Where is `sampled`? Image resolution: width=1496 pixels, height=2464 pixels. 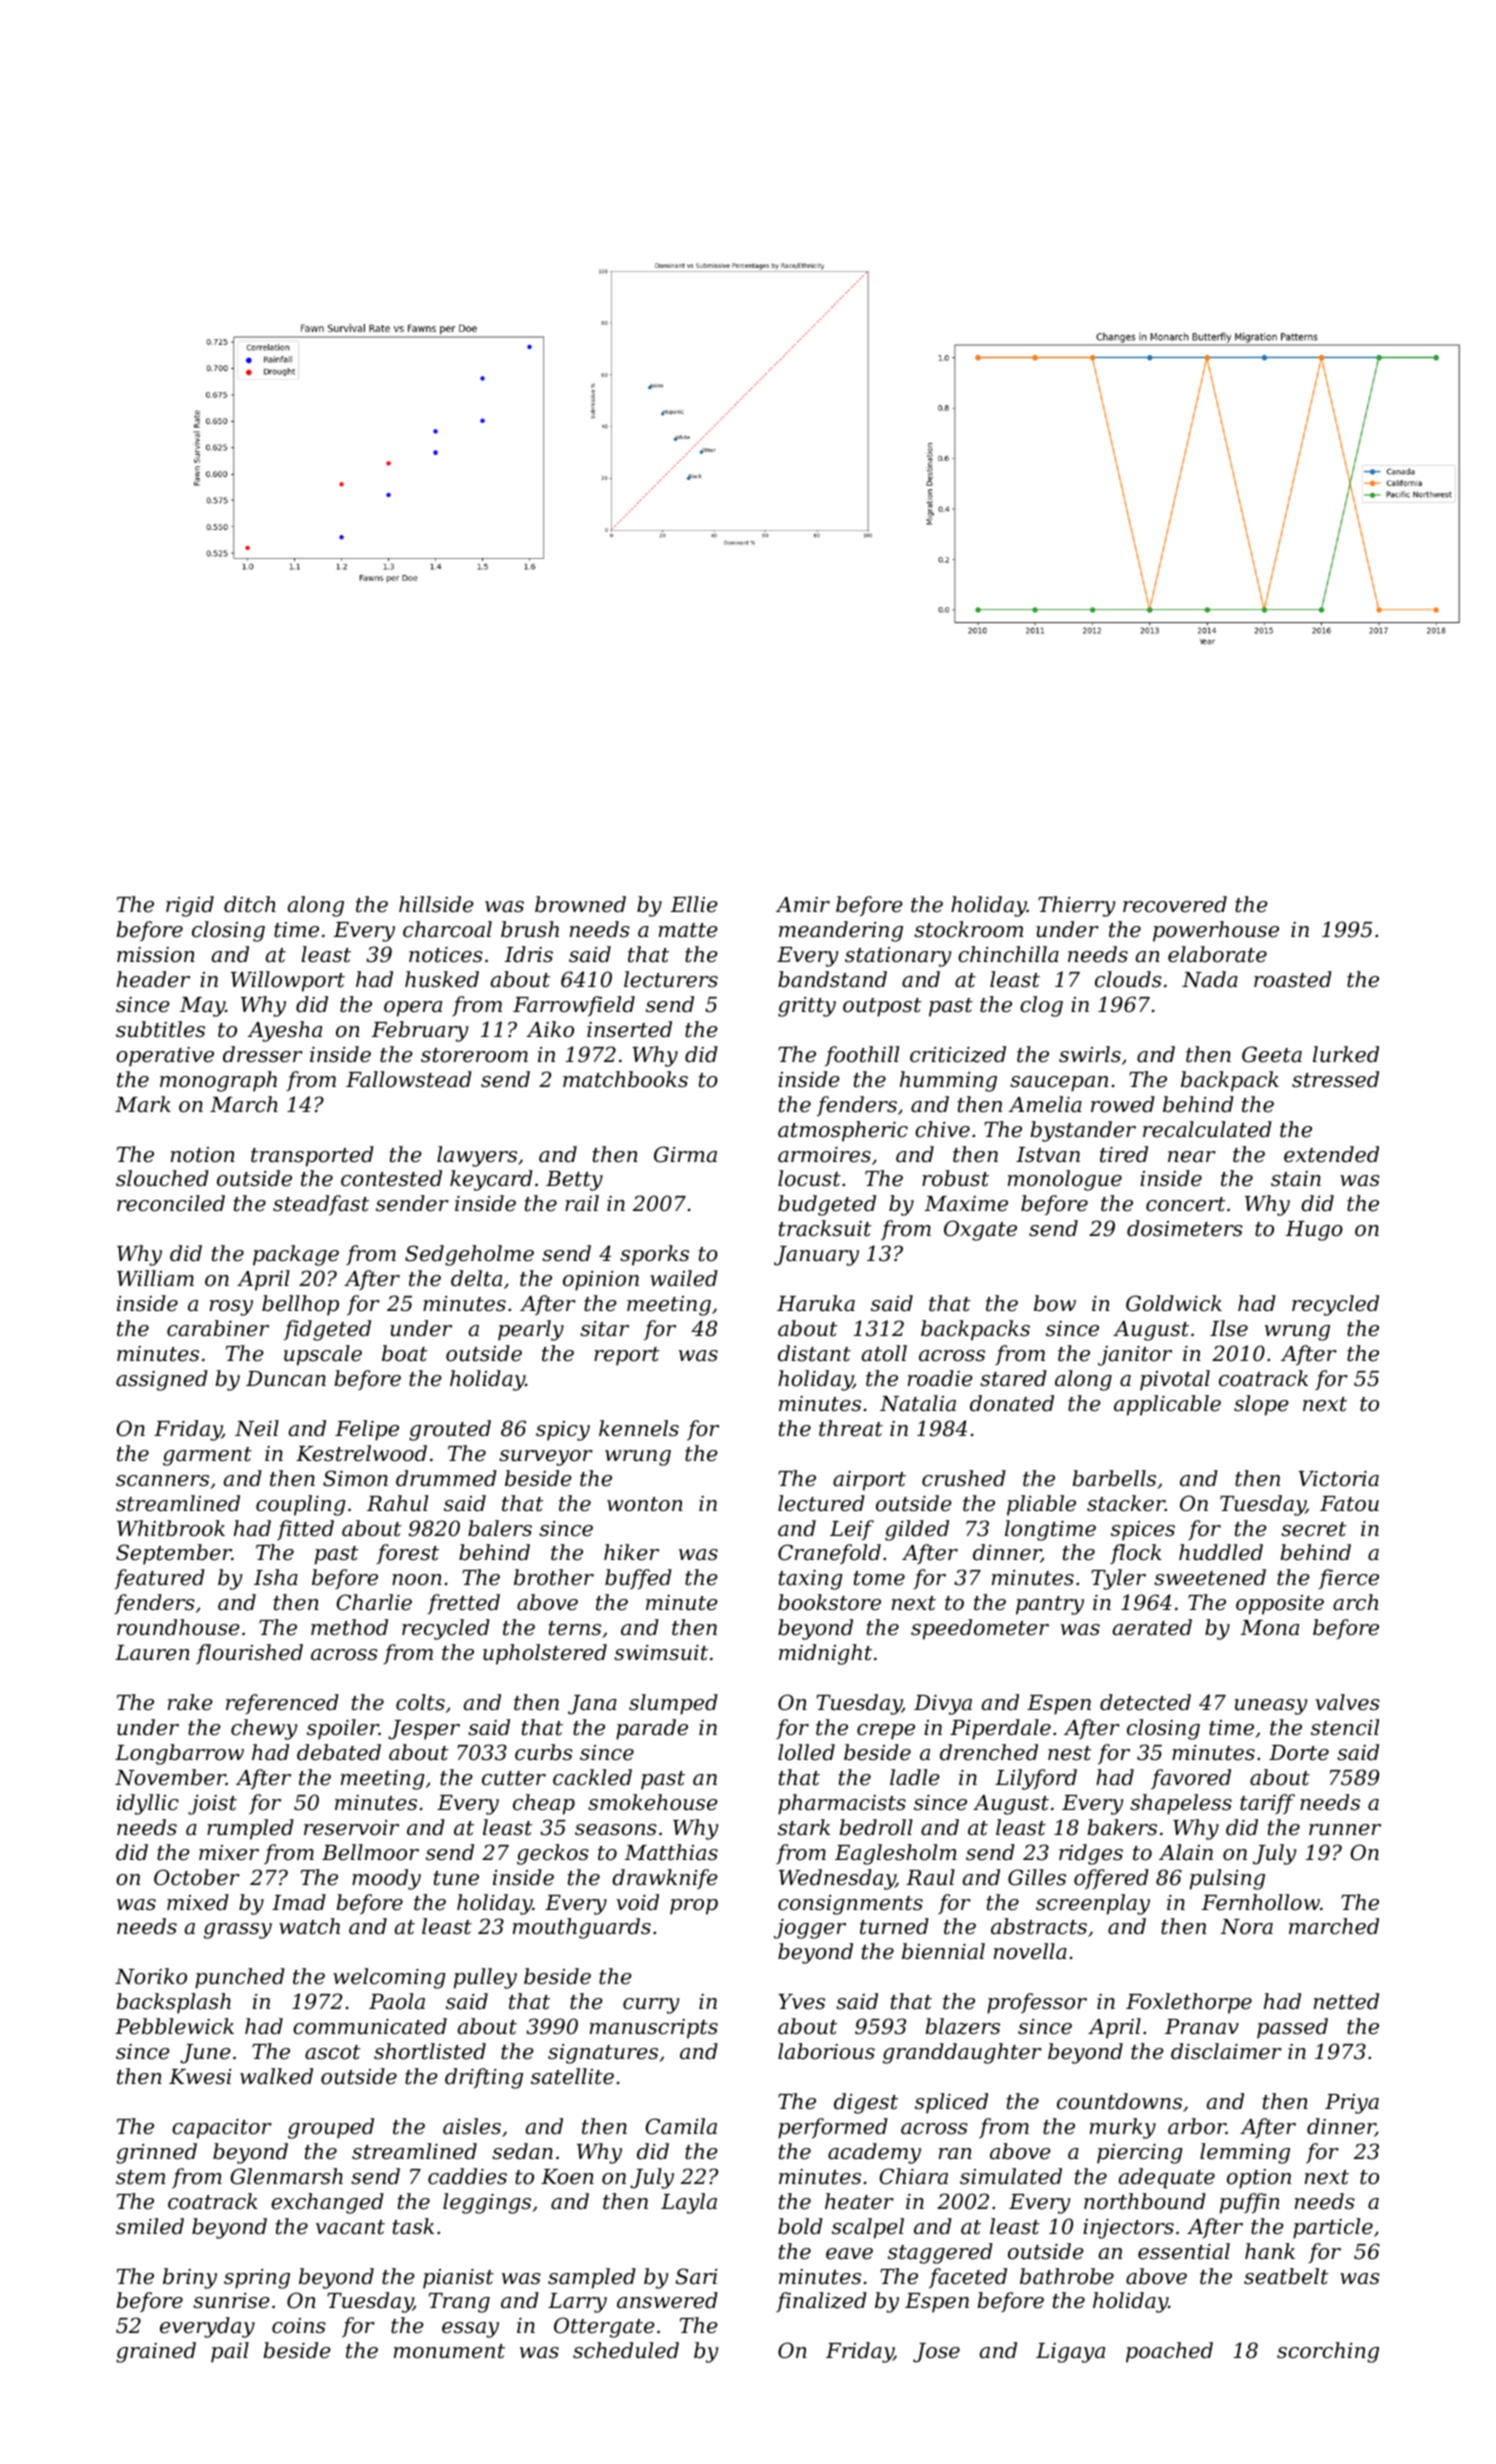 sampled is located at coordinates (592, 2278).
